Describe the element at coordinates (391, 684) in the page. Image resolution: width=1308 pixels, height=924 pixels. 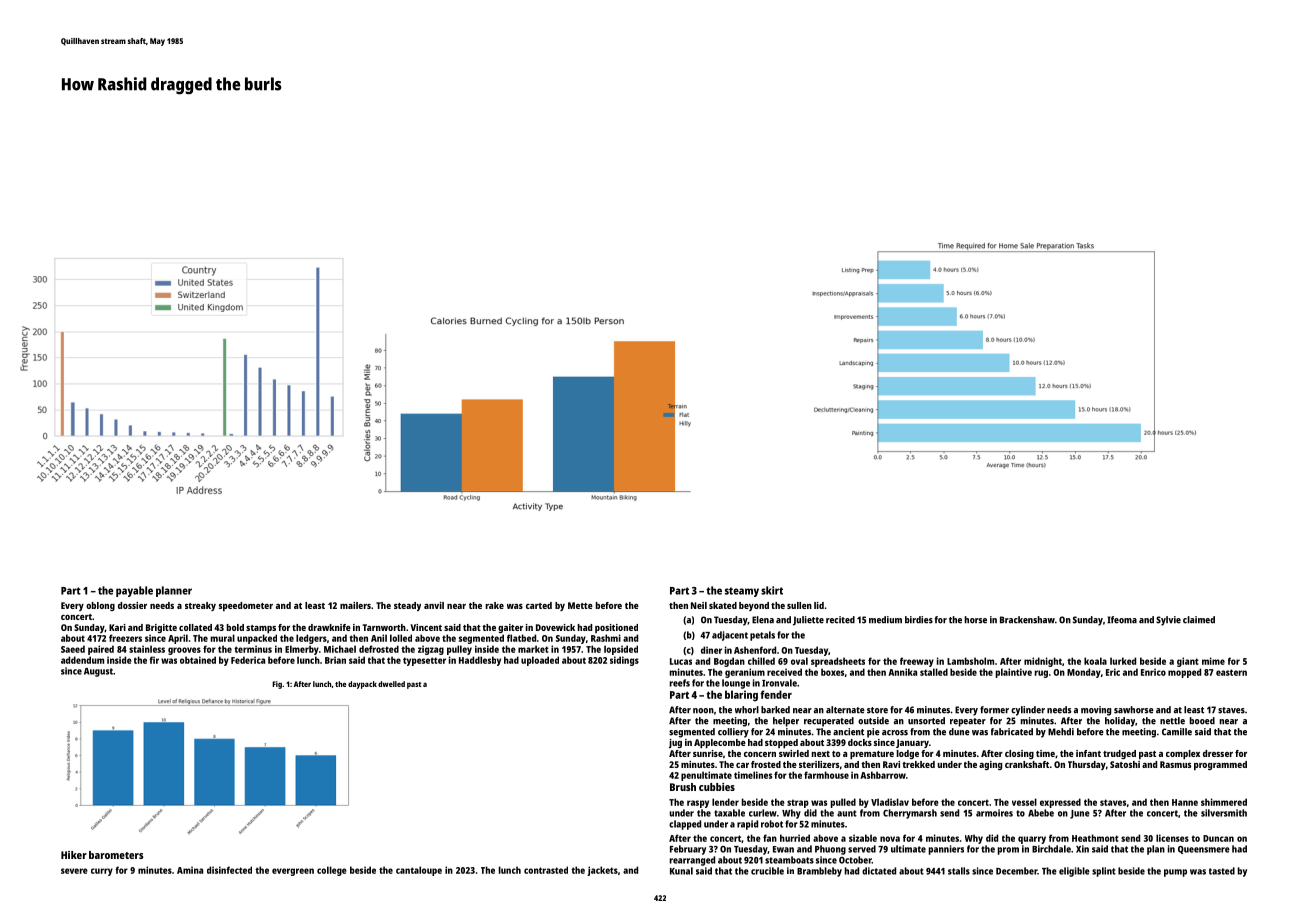
I see `dwelled` at that location.
